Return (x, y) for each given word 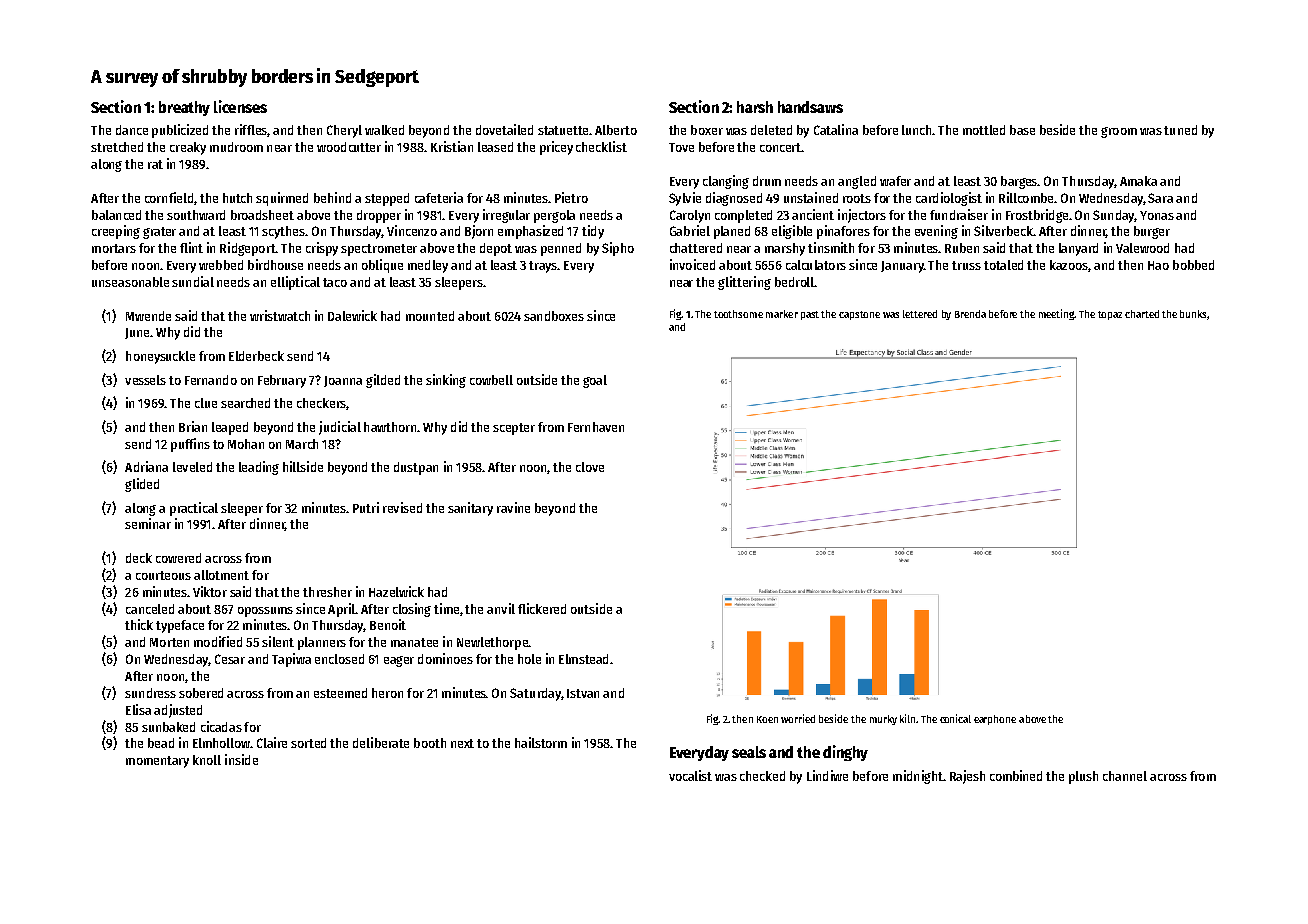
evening (936, 232)
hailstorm (541, 742)
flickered (542, 608)
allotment (221, 575)
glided (142, 485)
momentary (157, 762)
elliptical (295, 283)
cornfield (169, 197)
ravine (513, 507)
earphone (995, 720)
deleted (771, 130)
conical (955, 718)
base (1022, 130)
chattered (696, 248)
